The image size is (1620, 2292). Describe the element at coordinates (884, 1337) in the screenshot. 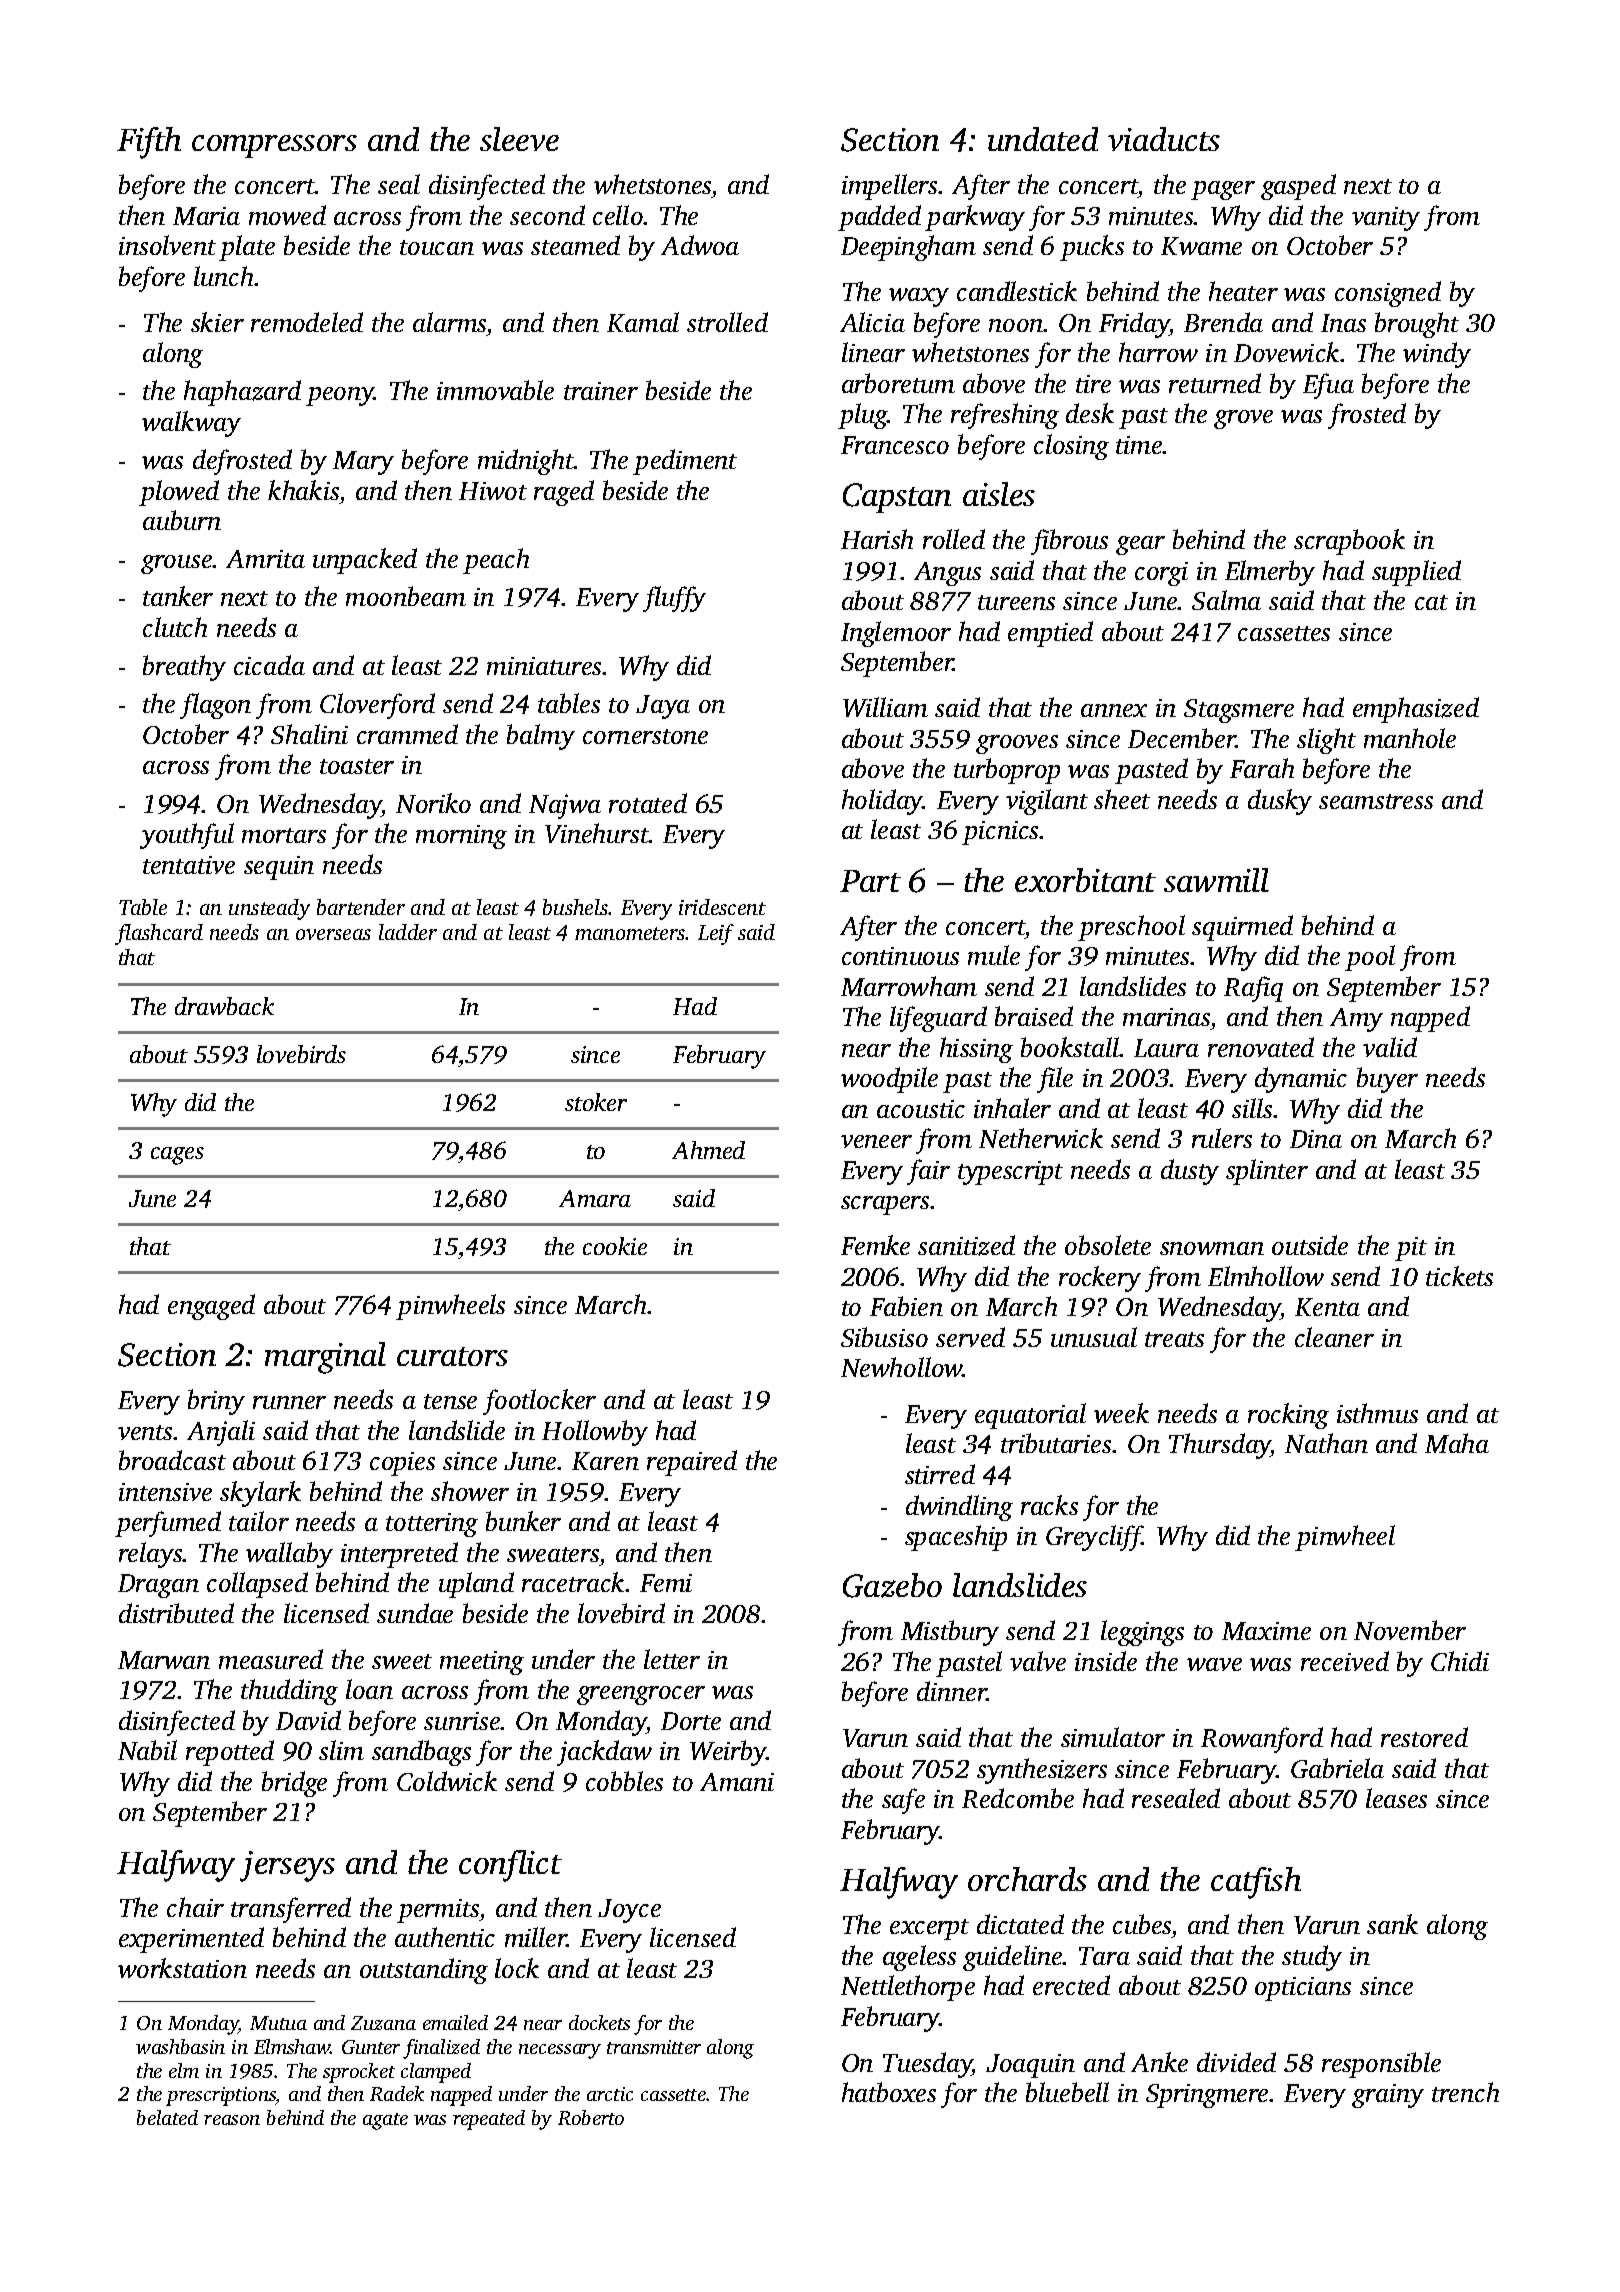

I see `Sibusiso` at that location.
